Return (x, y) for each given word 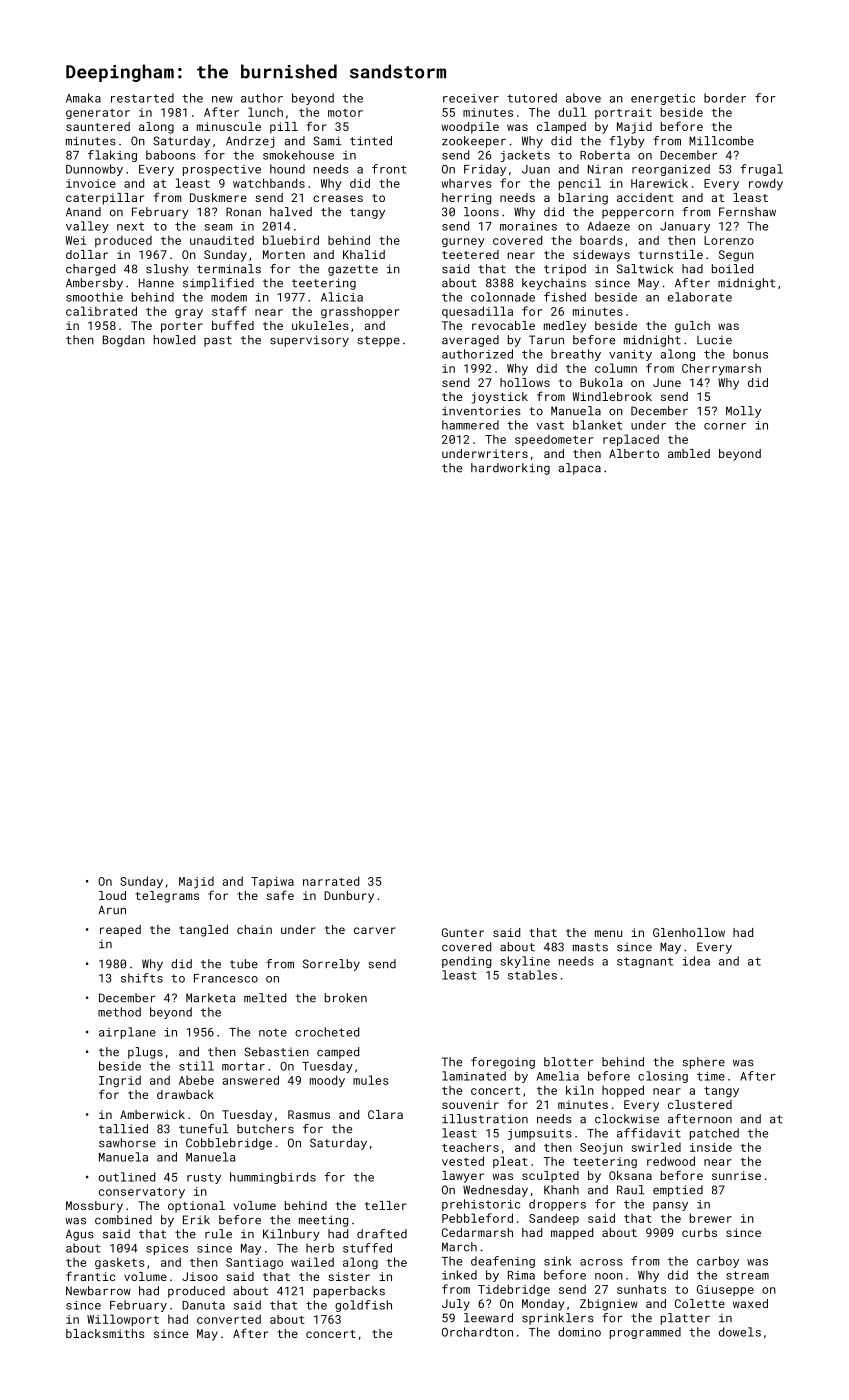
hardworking (510, 469)
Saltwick (645, 269)
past (218, 341)
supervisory (309, 341)
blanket (597, 425)
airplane (127, 1033)
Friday (485, 170)
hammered (470, 425)
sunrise (736, 1175)
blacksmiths (105, 1333)
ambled (689, 453)
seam (218, 227)
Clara (385, 1114)
